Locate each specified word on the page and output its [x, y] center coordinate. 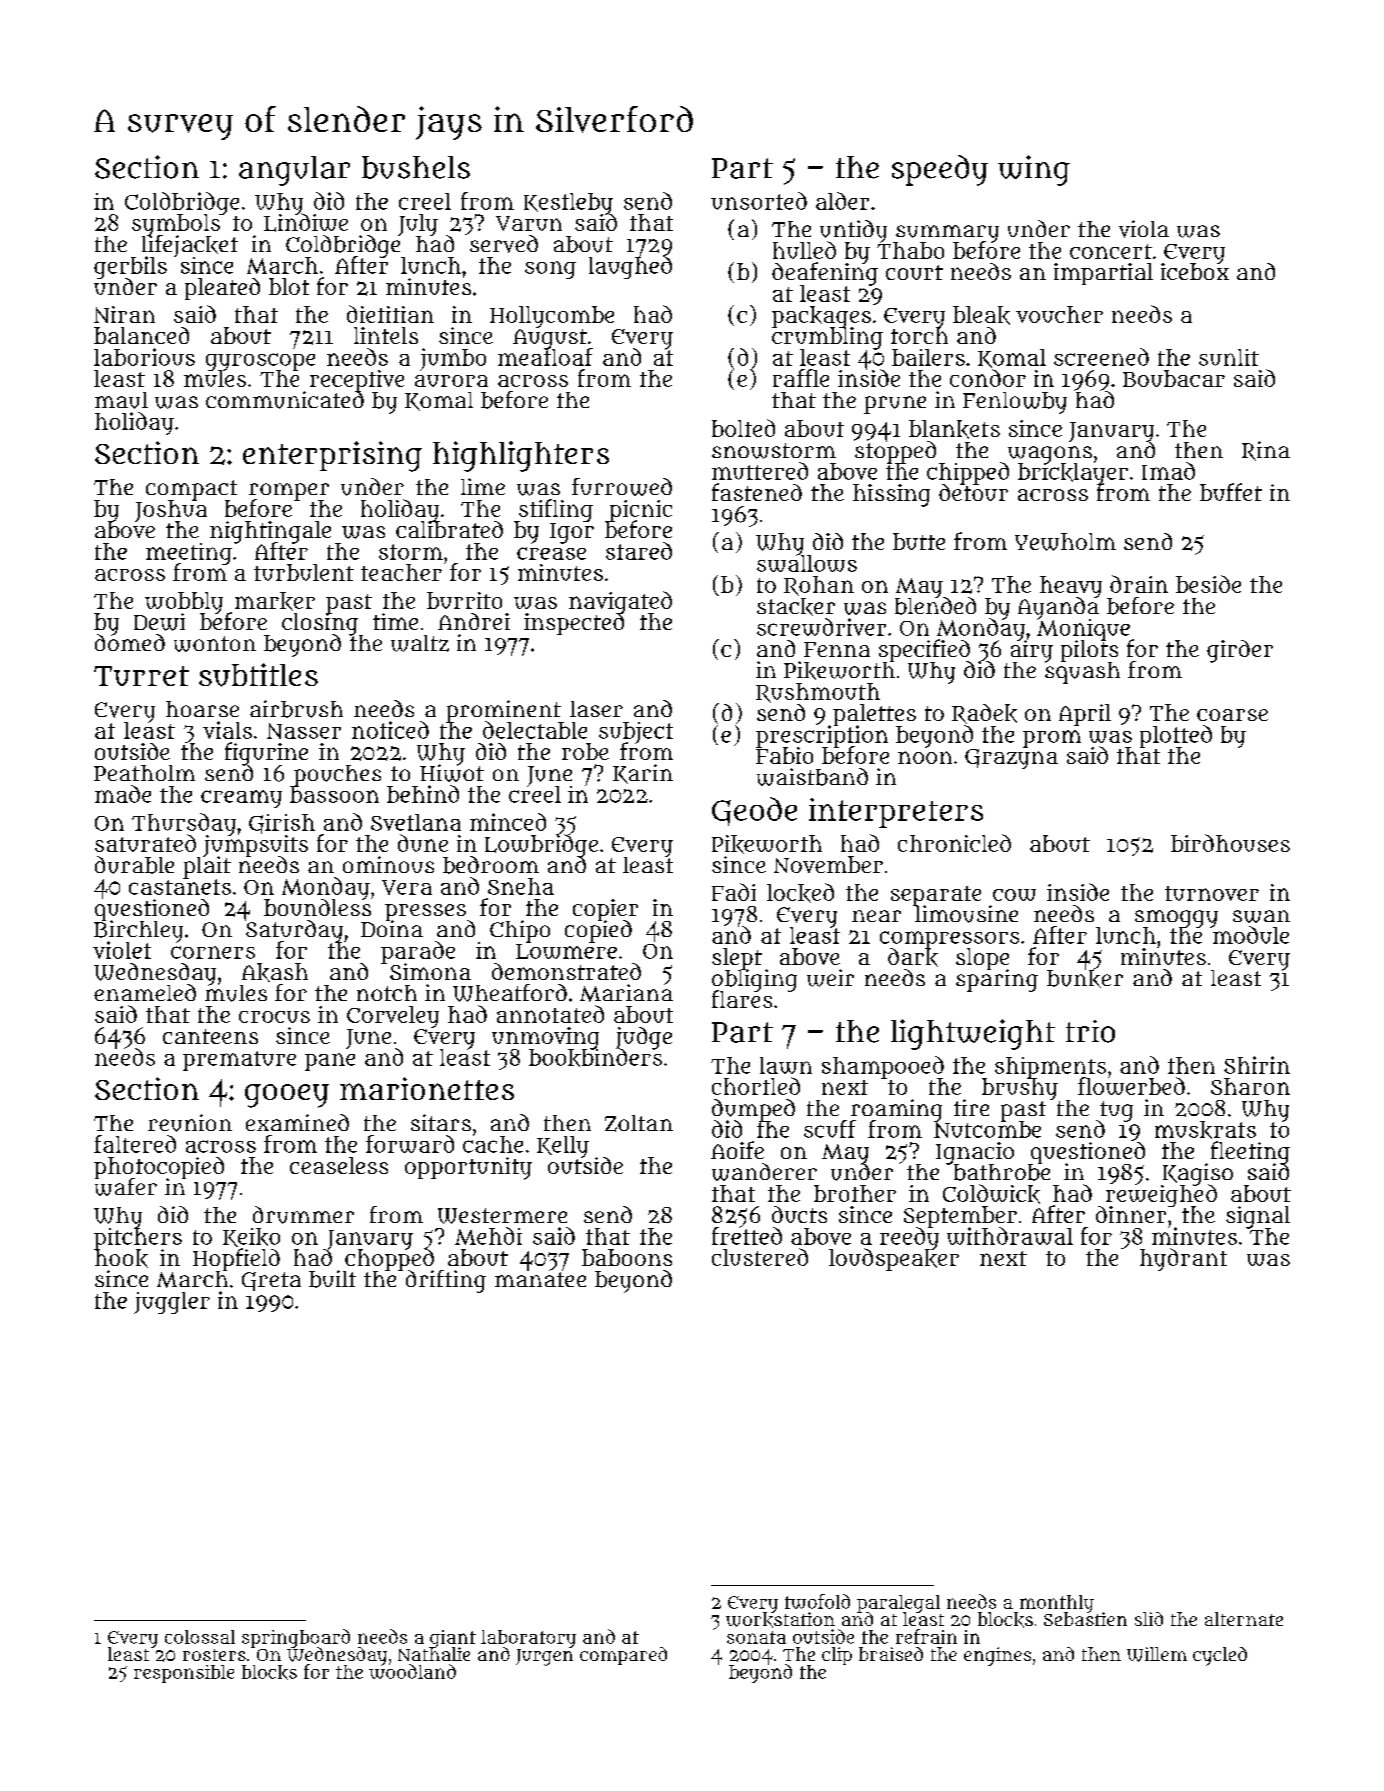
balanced [141, 335]
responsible [184, 1674]
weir [830, 978]
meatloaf [545, 357]
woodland [412, 1672]
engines [997, 1656]
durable [134, 865]
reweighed [1161, 1195]
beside [1208, 584]
